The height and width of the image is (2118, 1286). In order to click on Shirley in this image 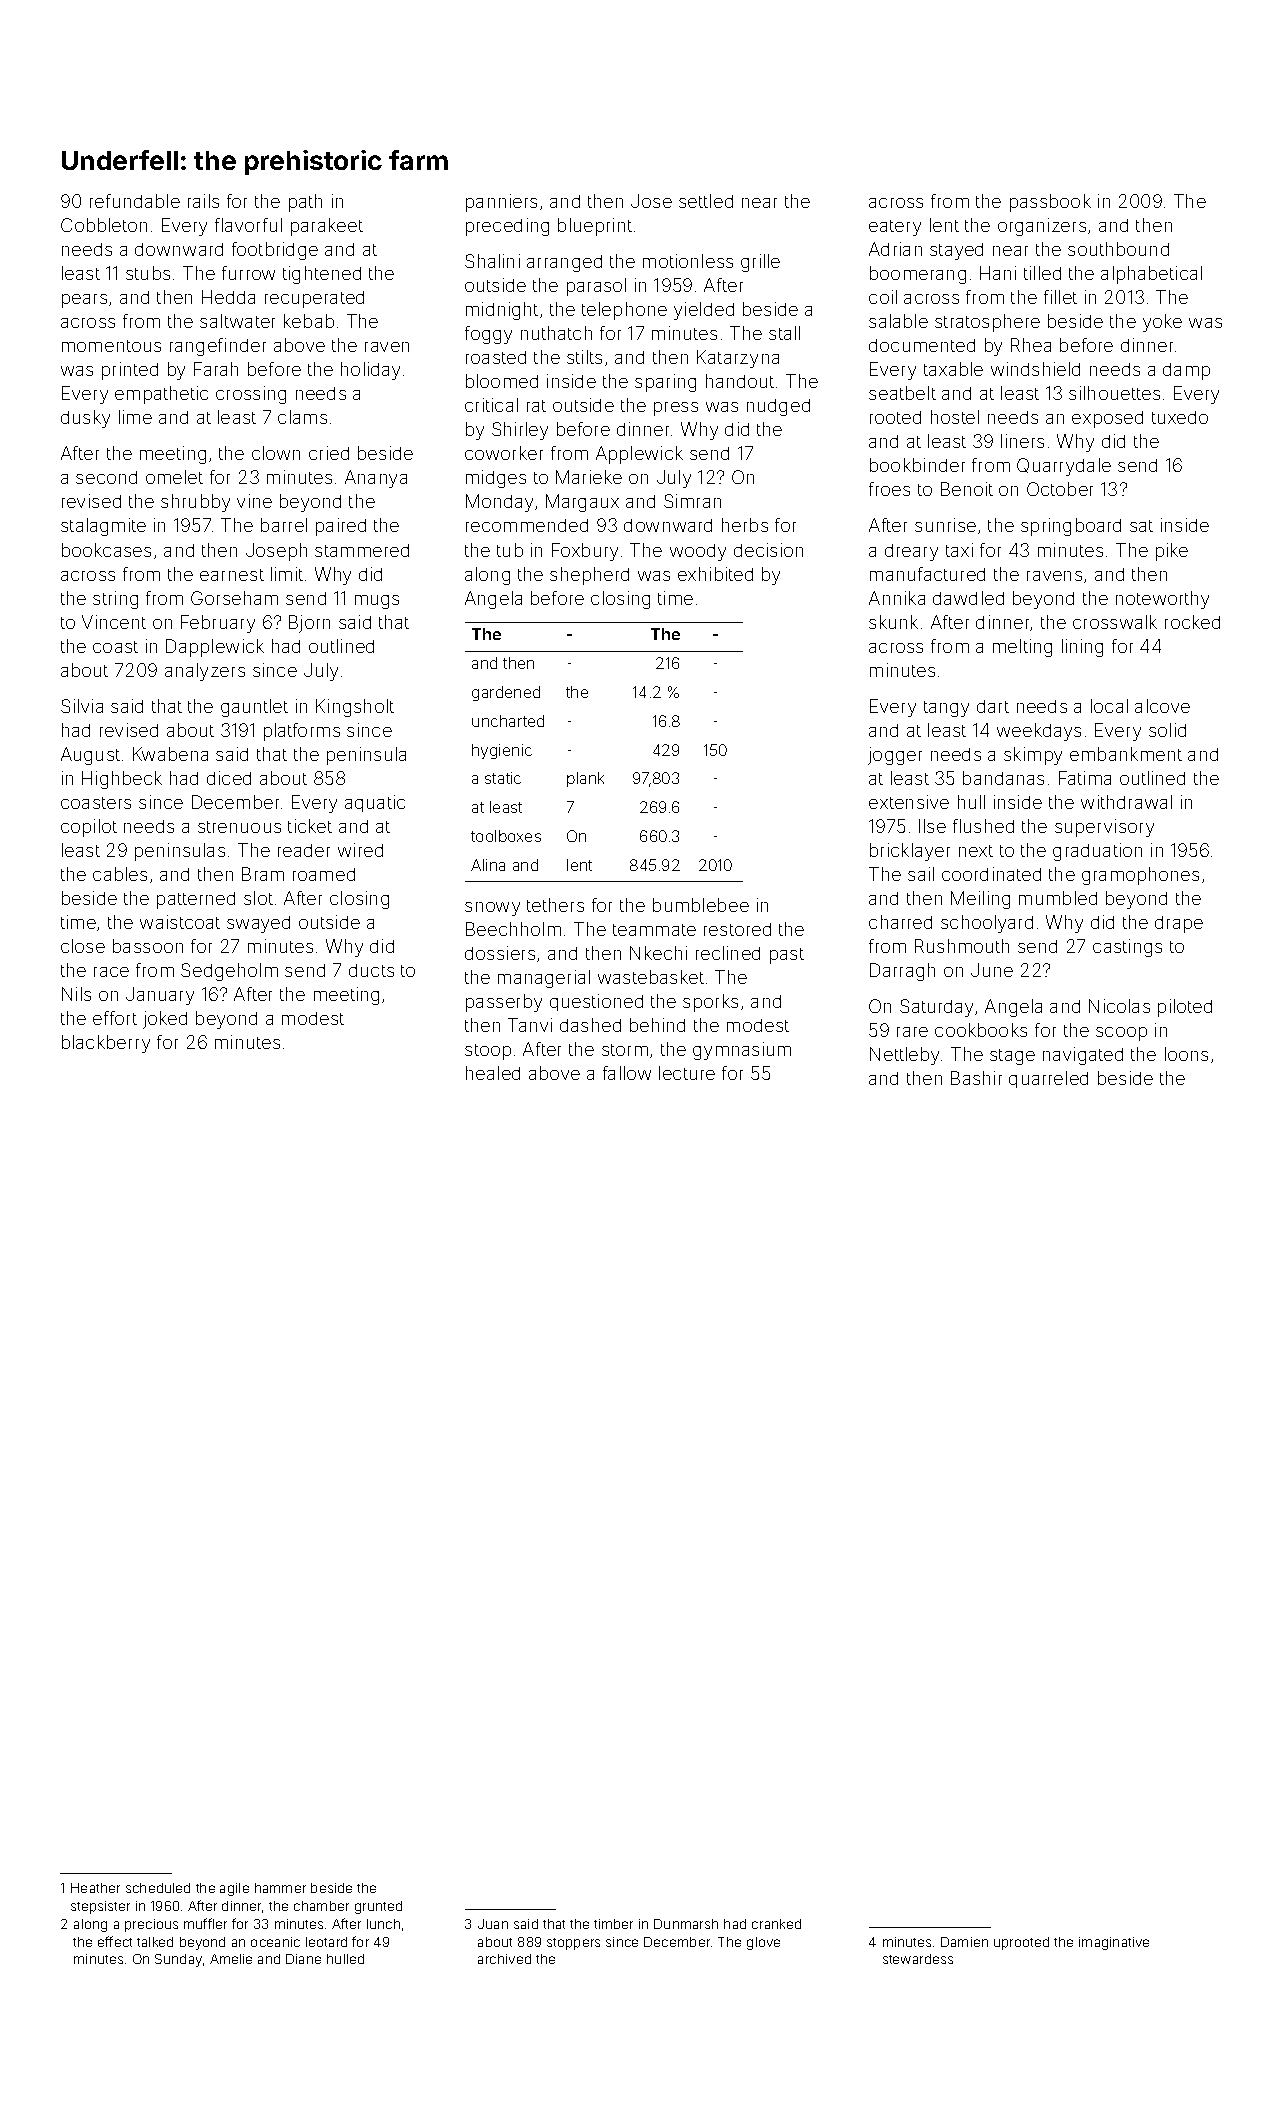, I will do `click(520, 431)`.
